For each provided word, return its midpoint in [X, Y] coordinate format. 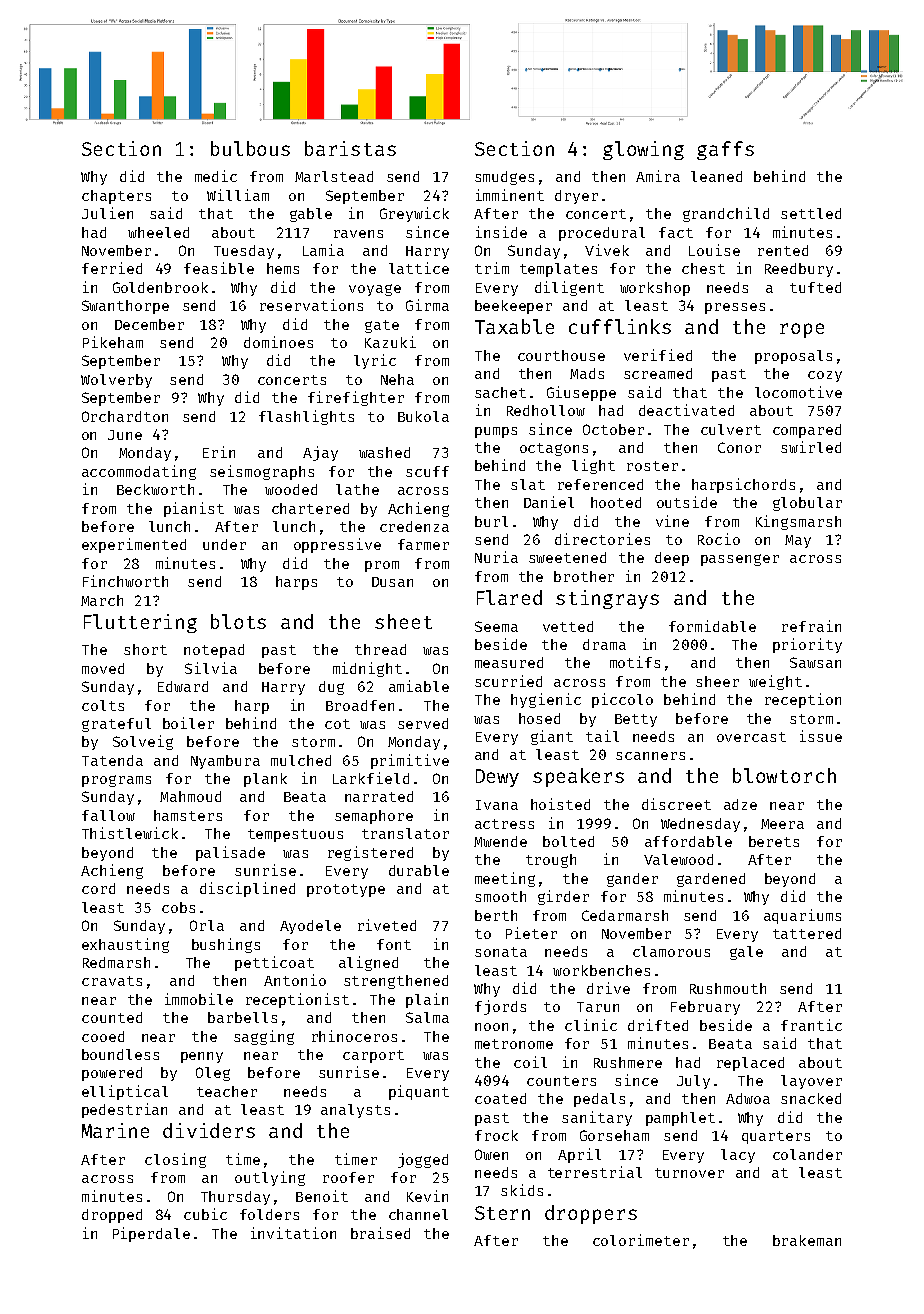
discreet [676, 804]
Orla [207, 925]
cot [337, 724]
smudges [504, 178]
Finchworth [125, 581]
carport [373, 1056]
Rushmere [628, 1062]
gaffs [725, 150]
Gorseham [614, 1135]
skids [522, 1190]
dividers [209, 1130]
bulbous [250, 148]
